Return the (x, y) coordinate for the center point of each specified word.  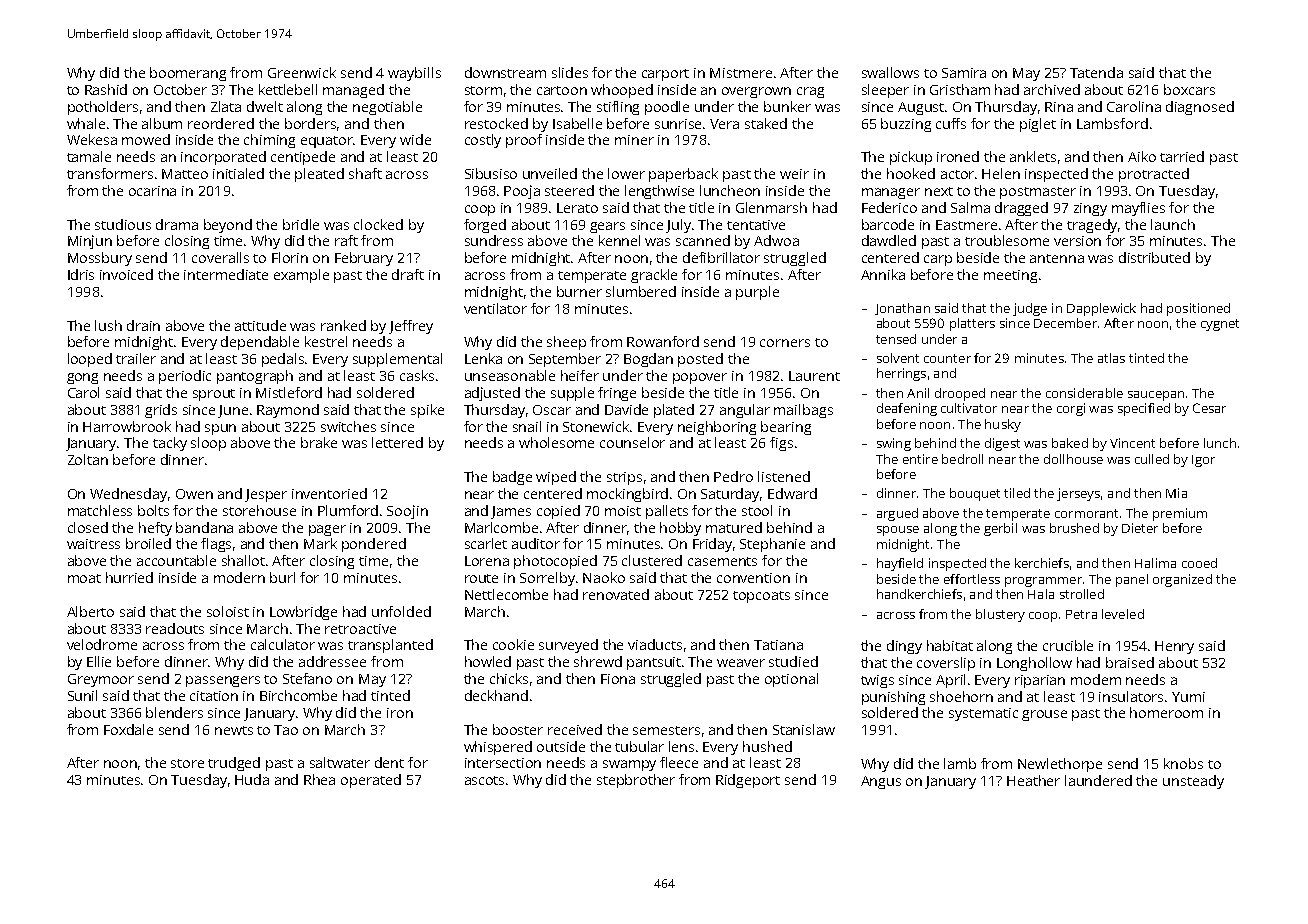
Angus (881, 782)
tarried (1182, 156)
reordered (221, 123)
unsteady (1193, 782)
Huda (252, 779)
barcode (888, 224)
